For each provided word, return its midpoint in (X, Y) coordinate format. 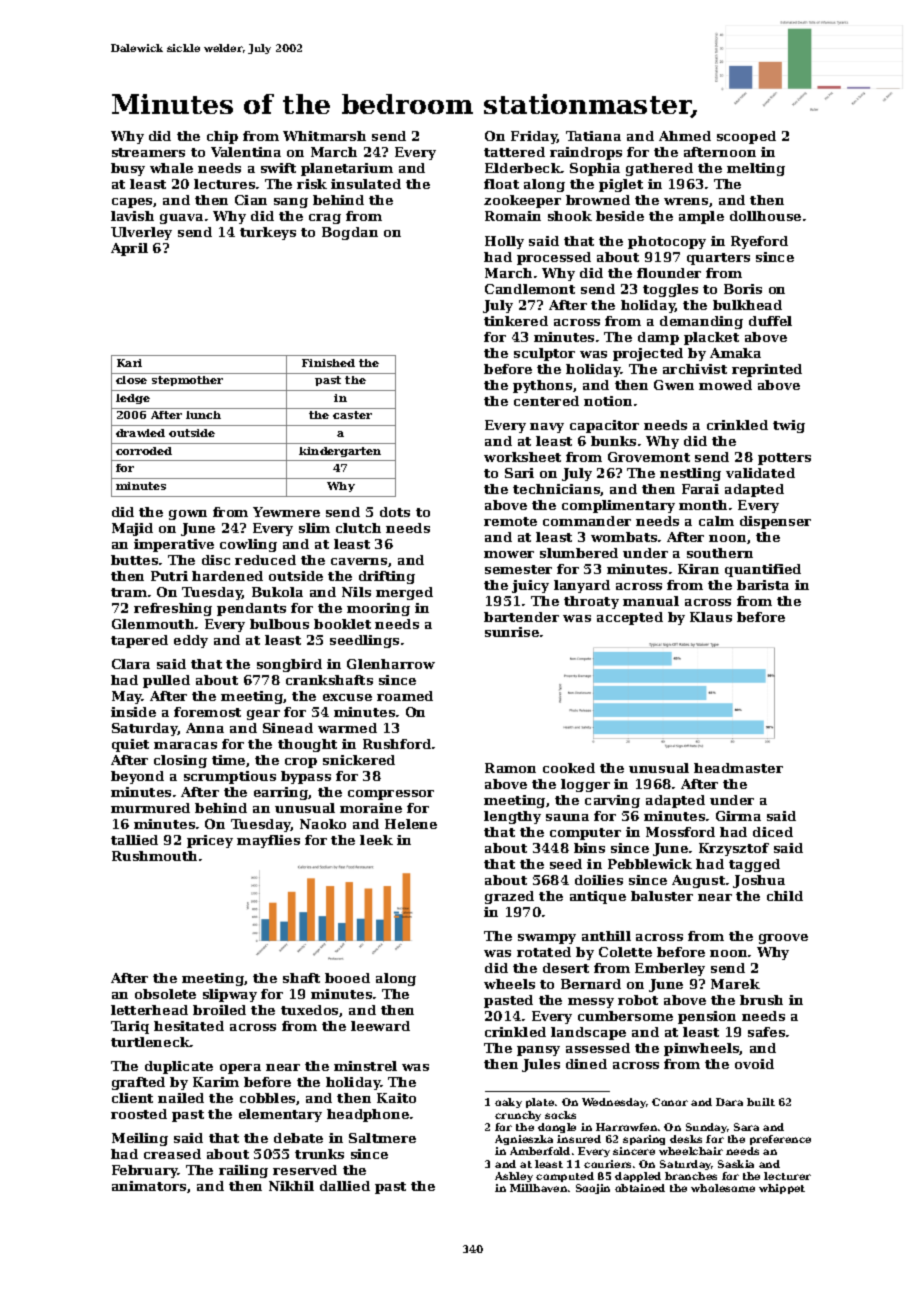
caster (352, 415)
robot (638, 1000)
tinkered (516, 321)
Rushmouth (154, 856)
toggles (670, 290)
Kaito (396, 1098)
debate (298, 1138)
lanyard (582, 586)
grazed (509, 897)
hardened (227, 576)
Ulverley (141, 233)
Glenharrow (391, 664)
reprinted (767, 370)
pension (707, 1017)
